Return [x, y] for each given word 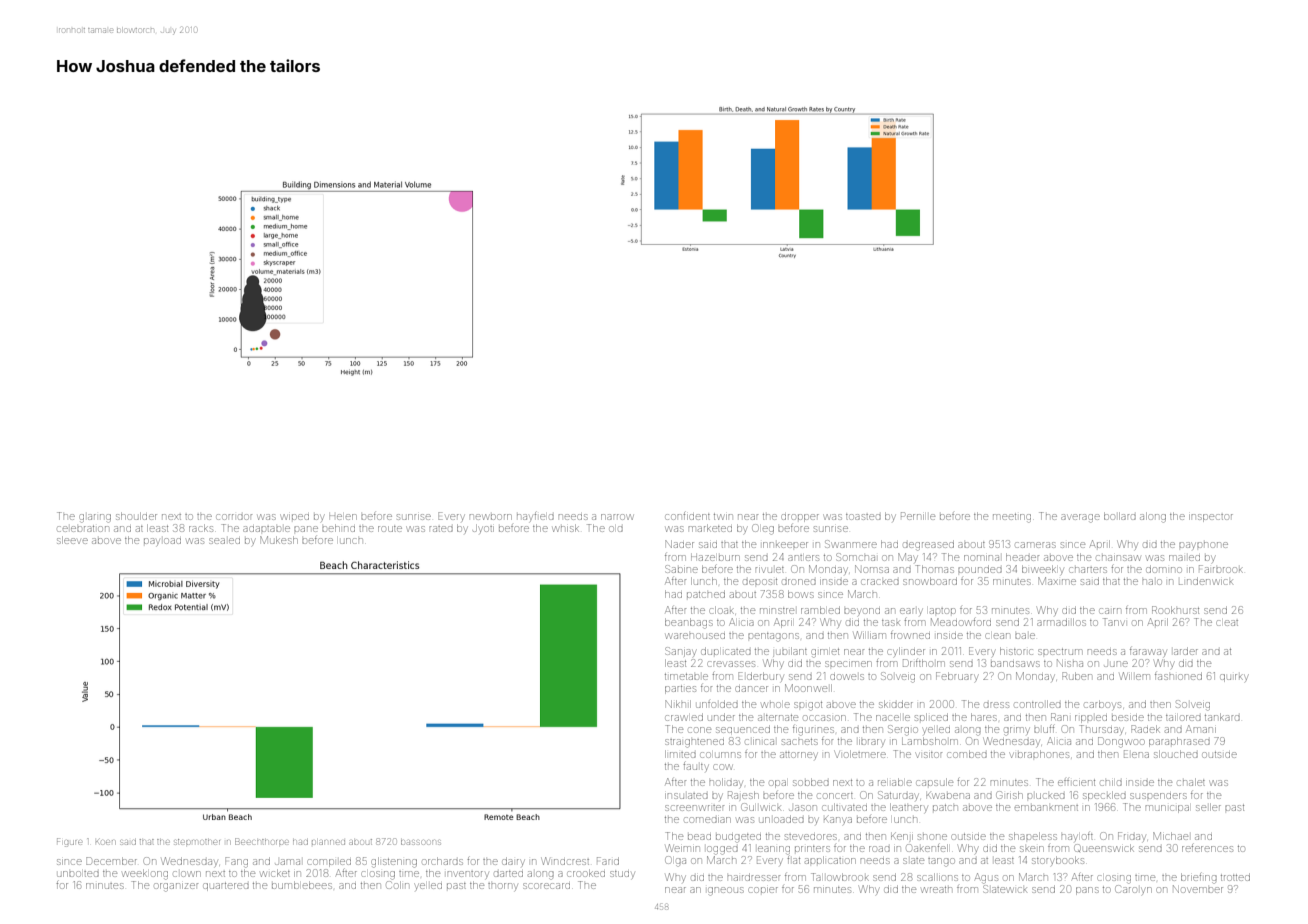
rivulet [770, 570]
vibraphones [1039, 754]
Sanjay [681, 652]
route [390, 529]
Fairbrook [1221, 569]
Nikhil [678, 704]
